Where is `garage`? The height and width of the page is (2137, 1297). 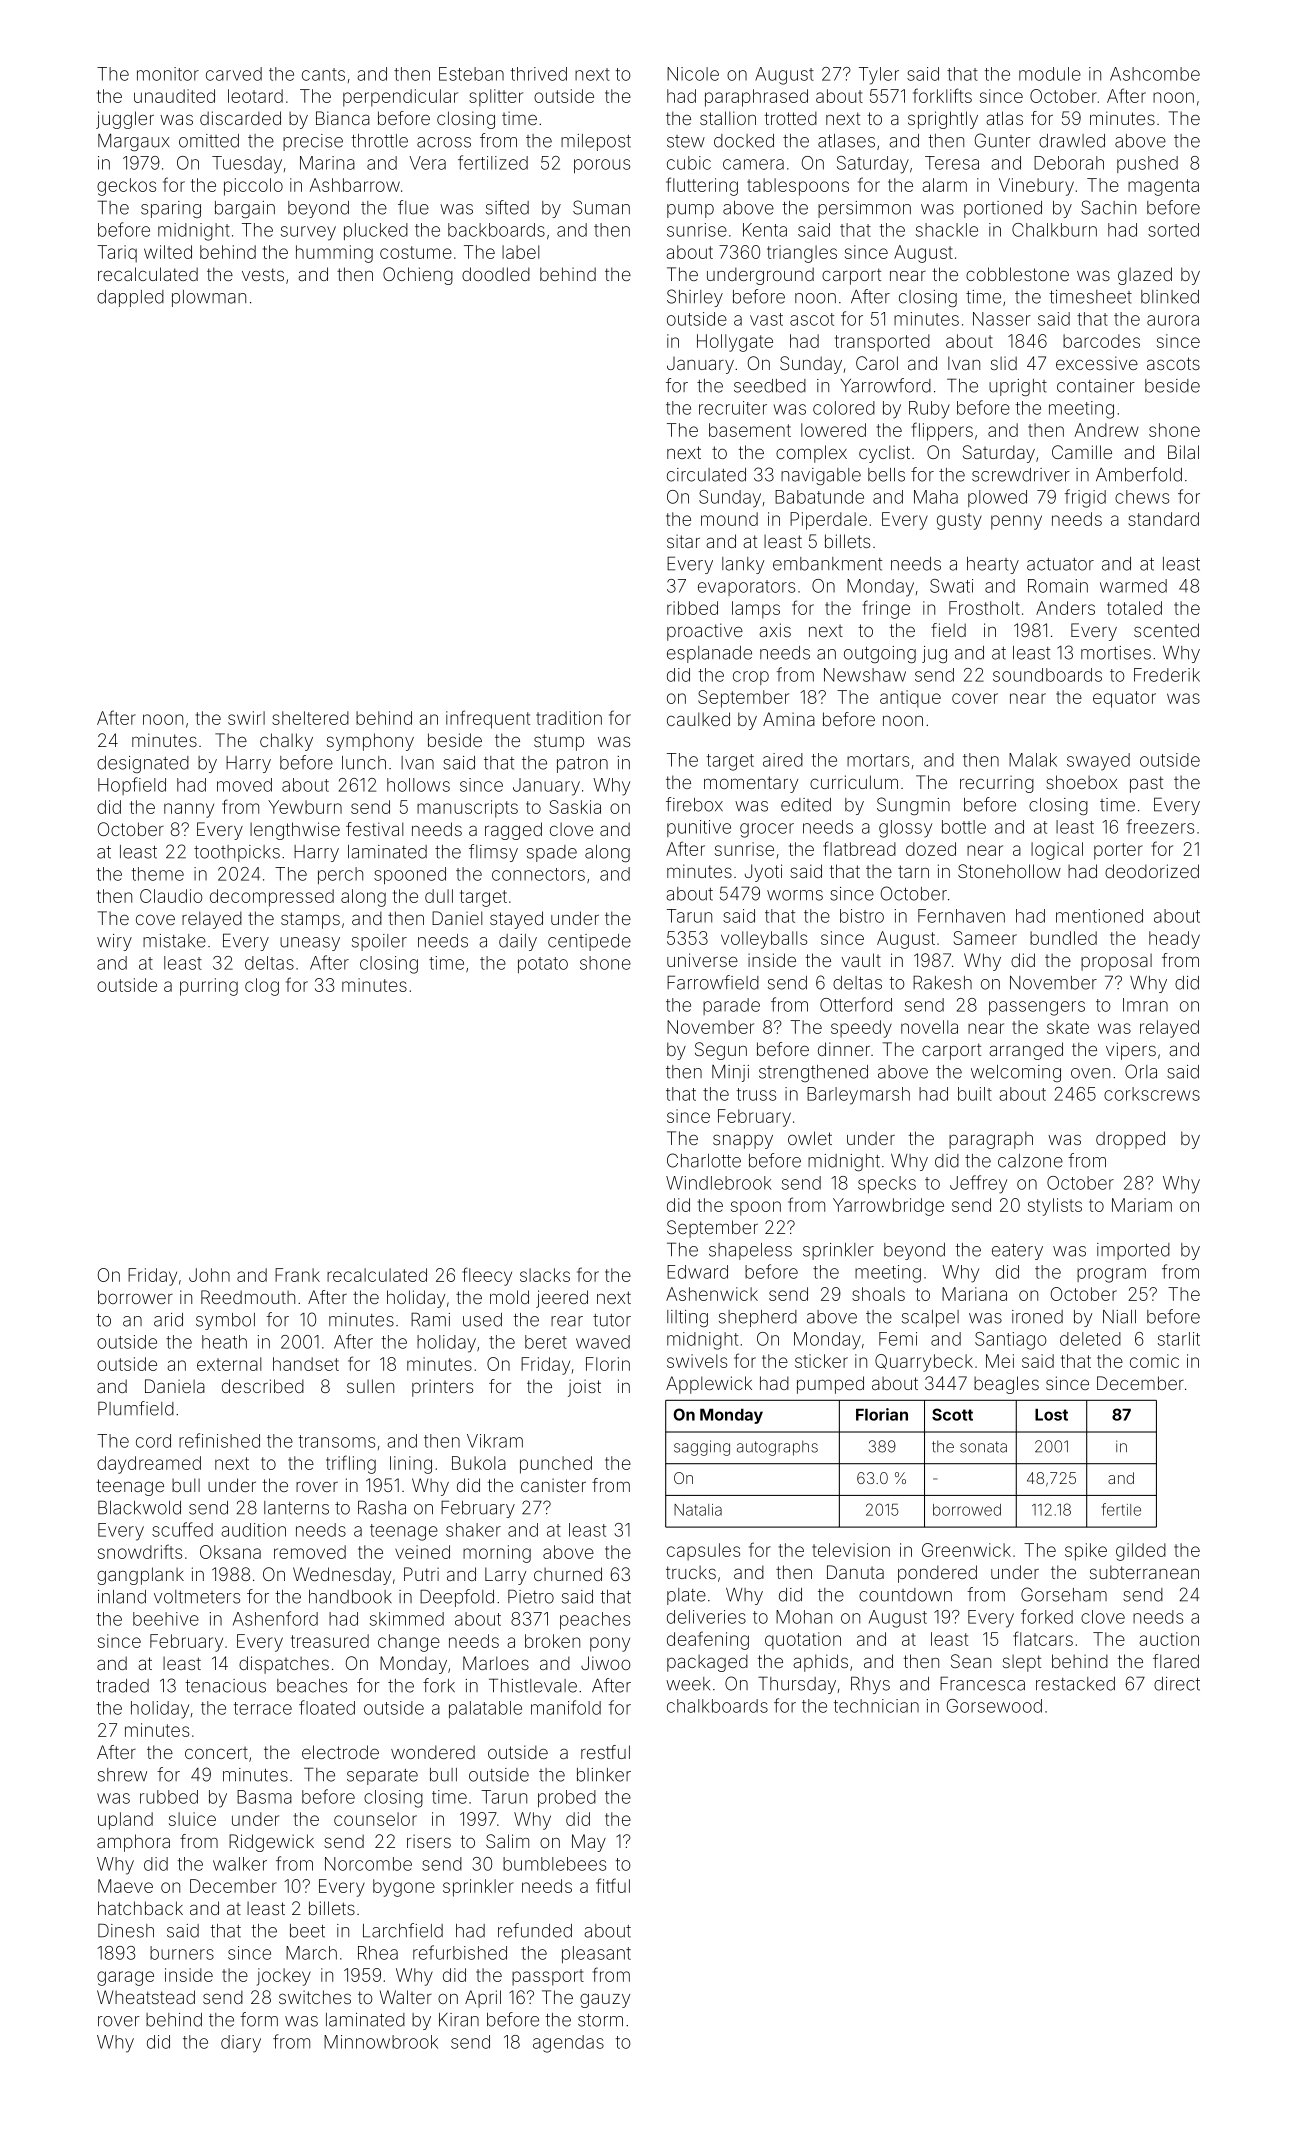
garage is located at coordinates (125, 1978).
